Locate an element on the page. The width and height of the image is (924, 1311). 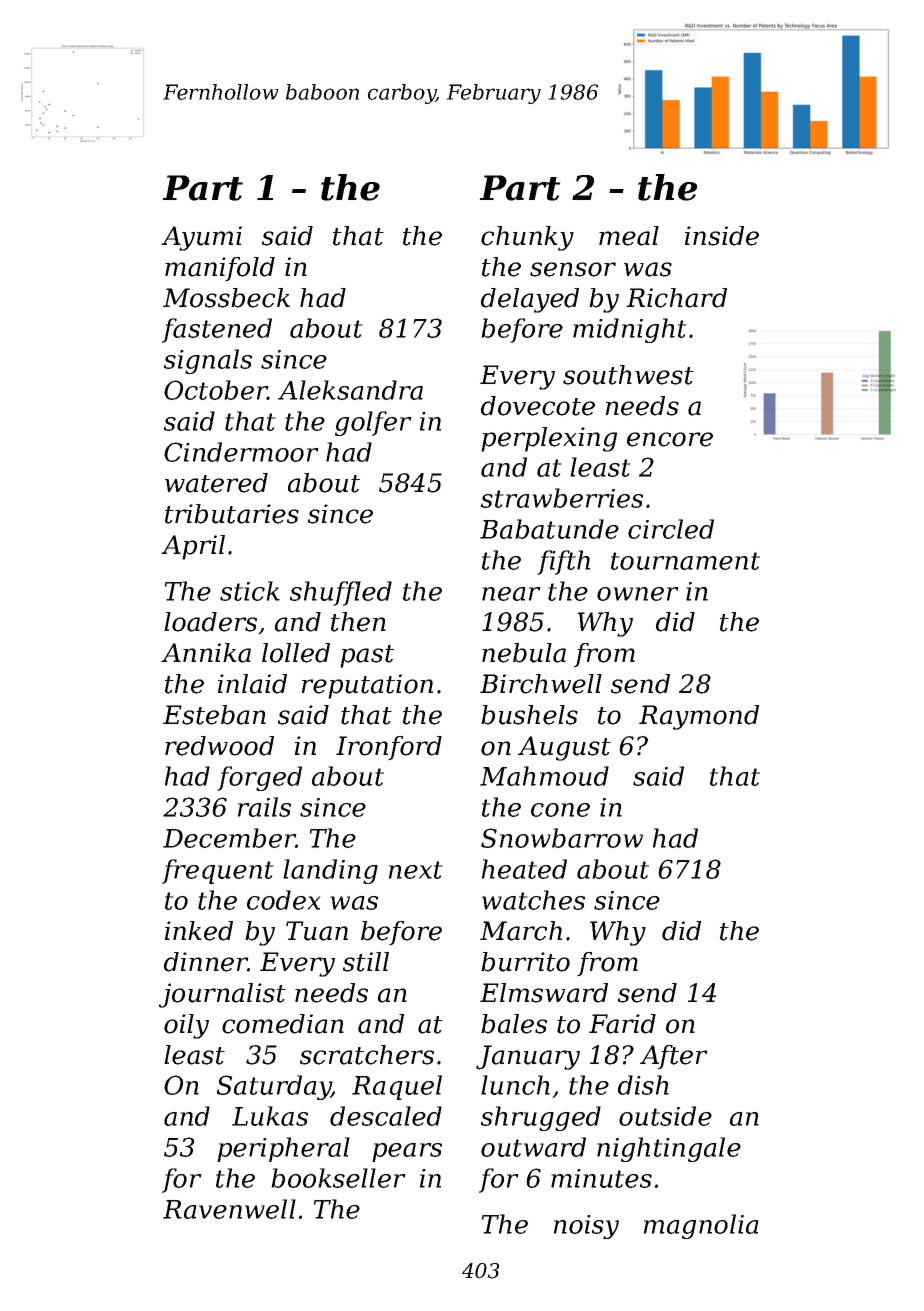
nightingale is located at coordinates (669, 1149).
